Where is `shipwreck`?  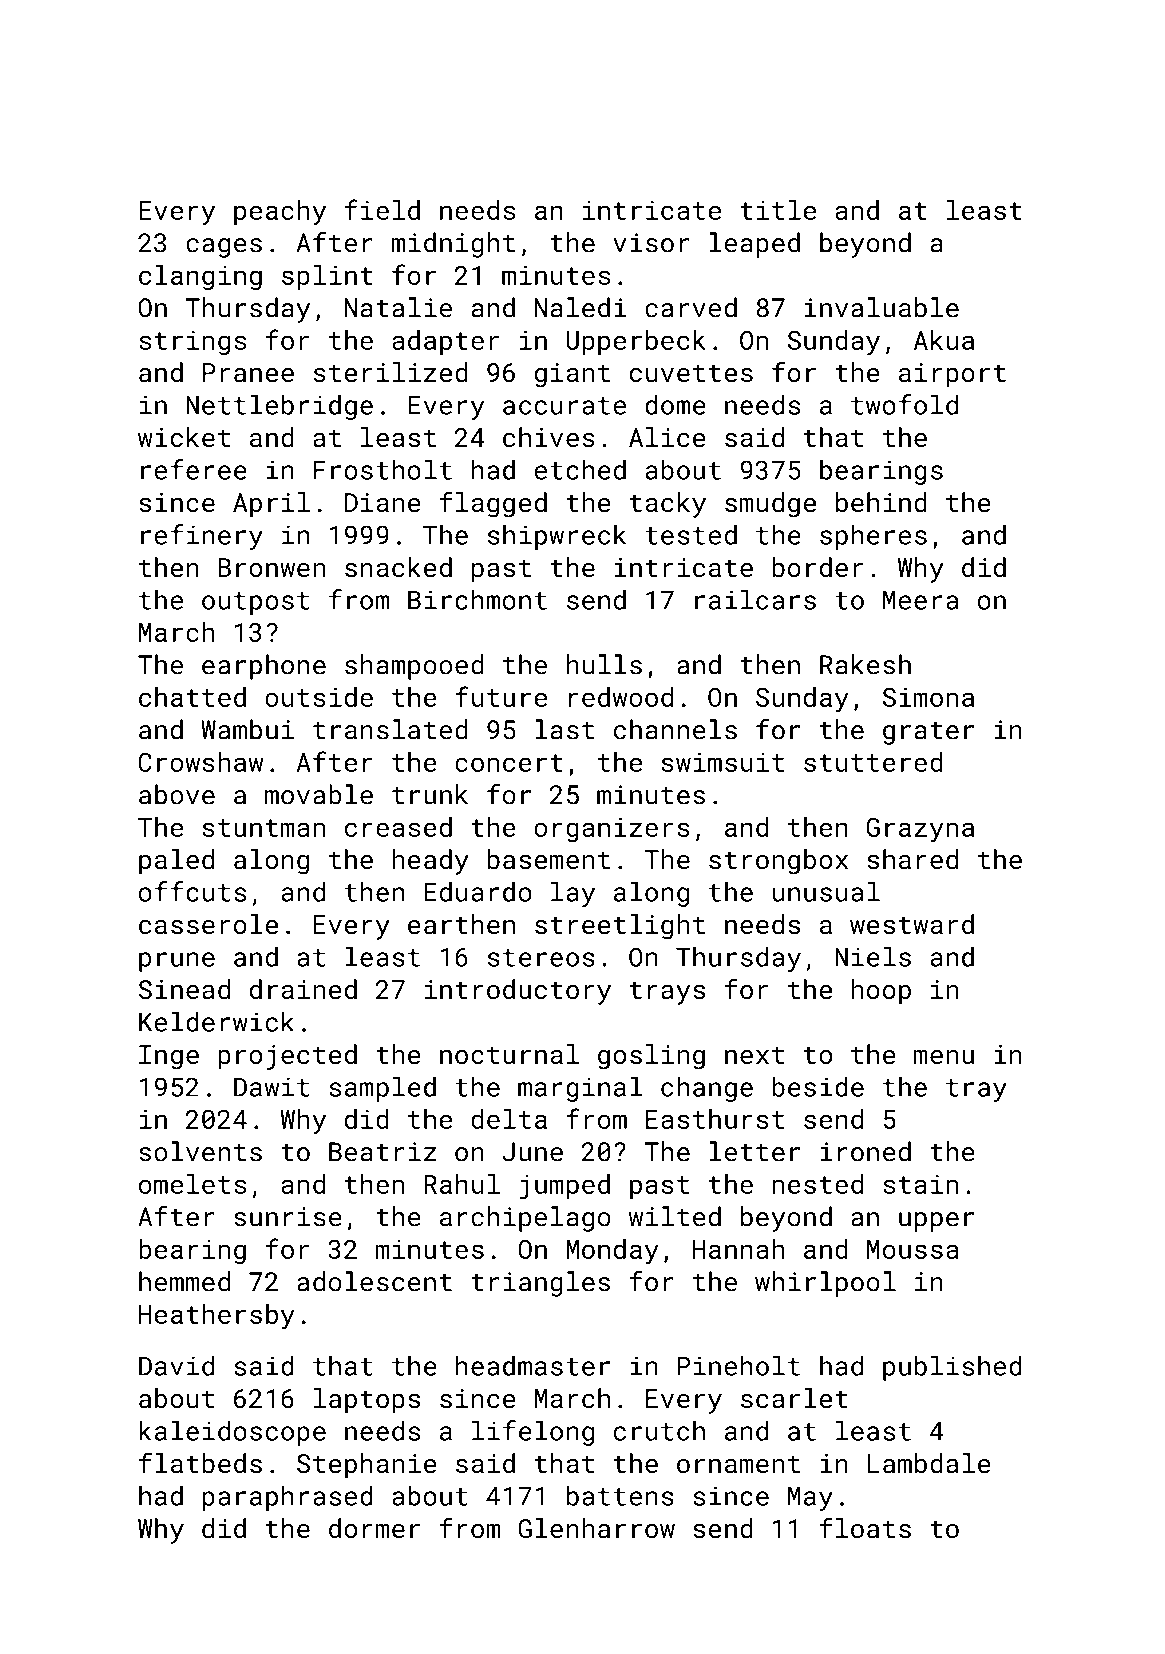 shipwreck is located at coordinates (557, 537).
